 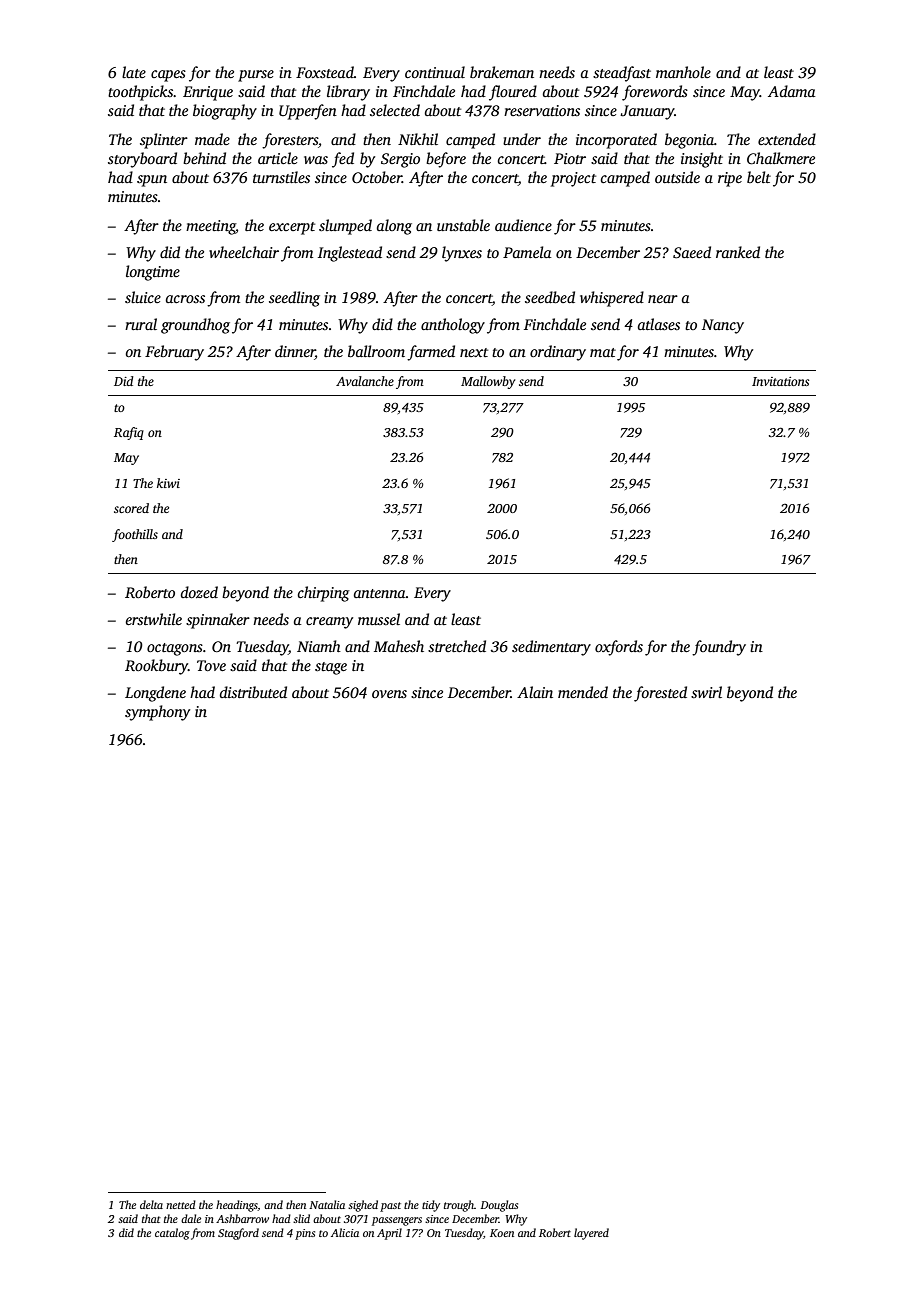 What do you see at coordinates (157, 713) in the screenshot?
I see `symphony` at bounding box center [157, 713].
